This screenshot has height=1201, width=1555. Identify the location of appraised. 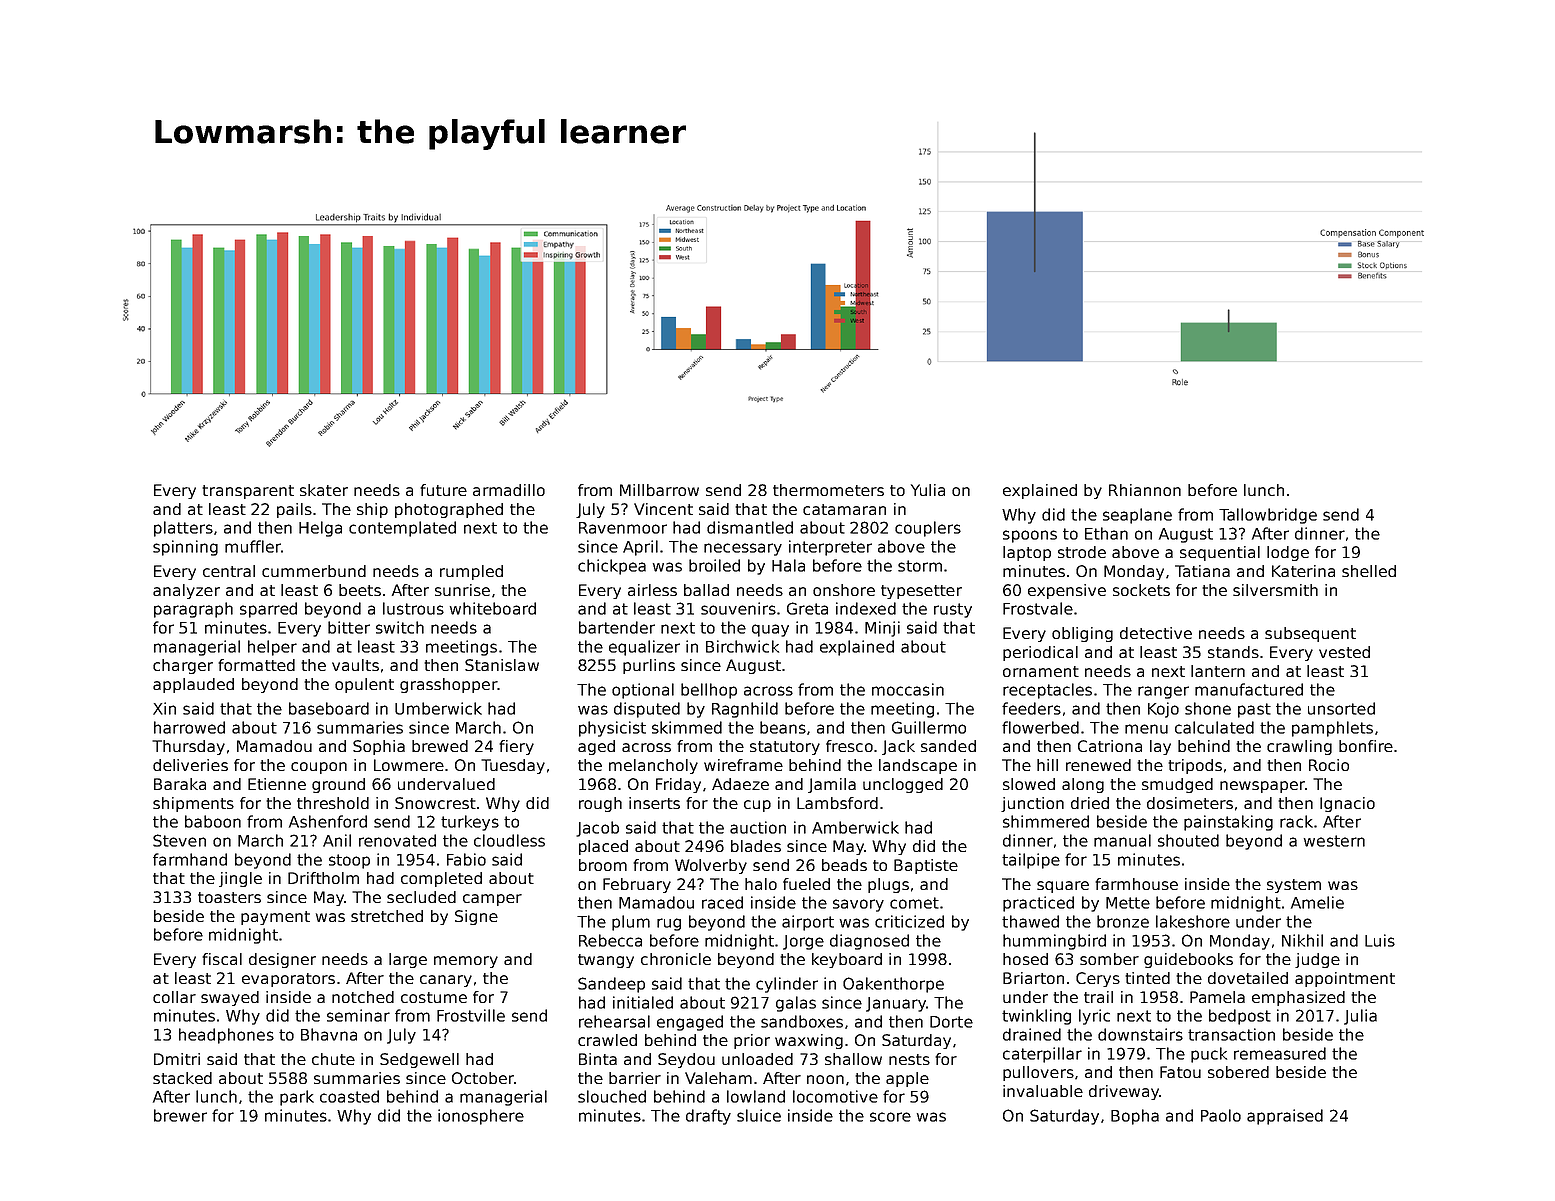
(1285, 1117).
